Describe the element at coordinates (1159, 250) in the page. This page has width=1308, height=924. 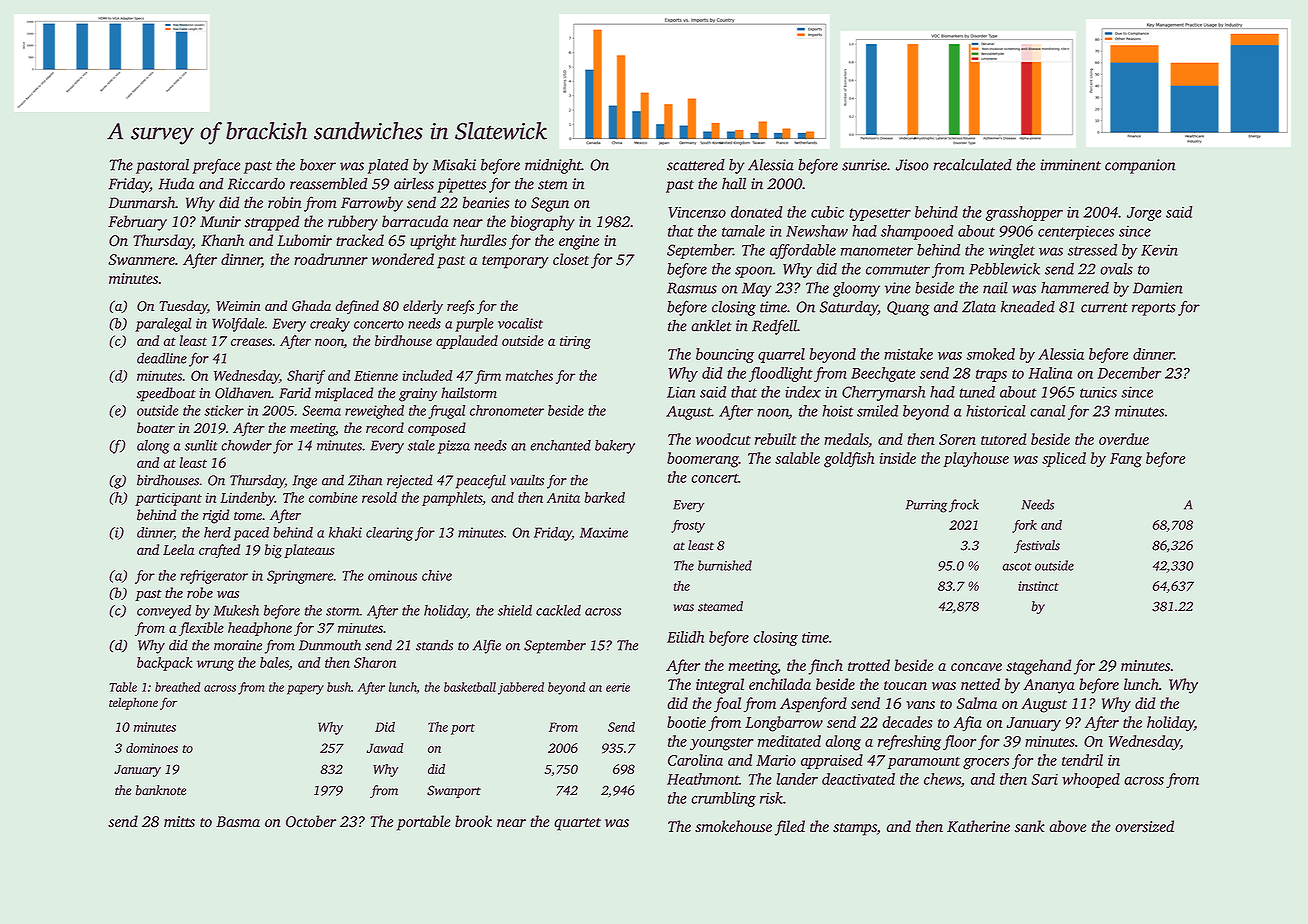
I see `Kevin` at that location.
